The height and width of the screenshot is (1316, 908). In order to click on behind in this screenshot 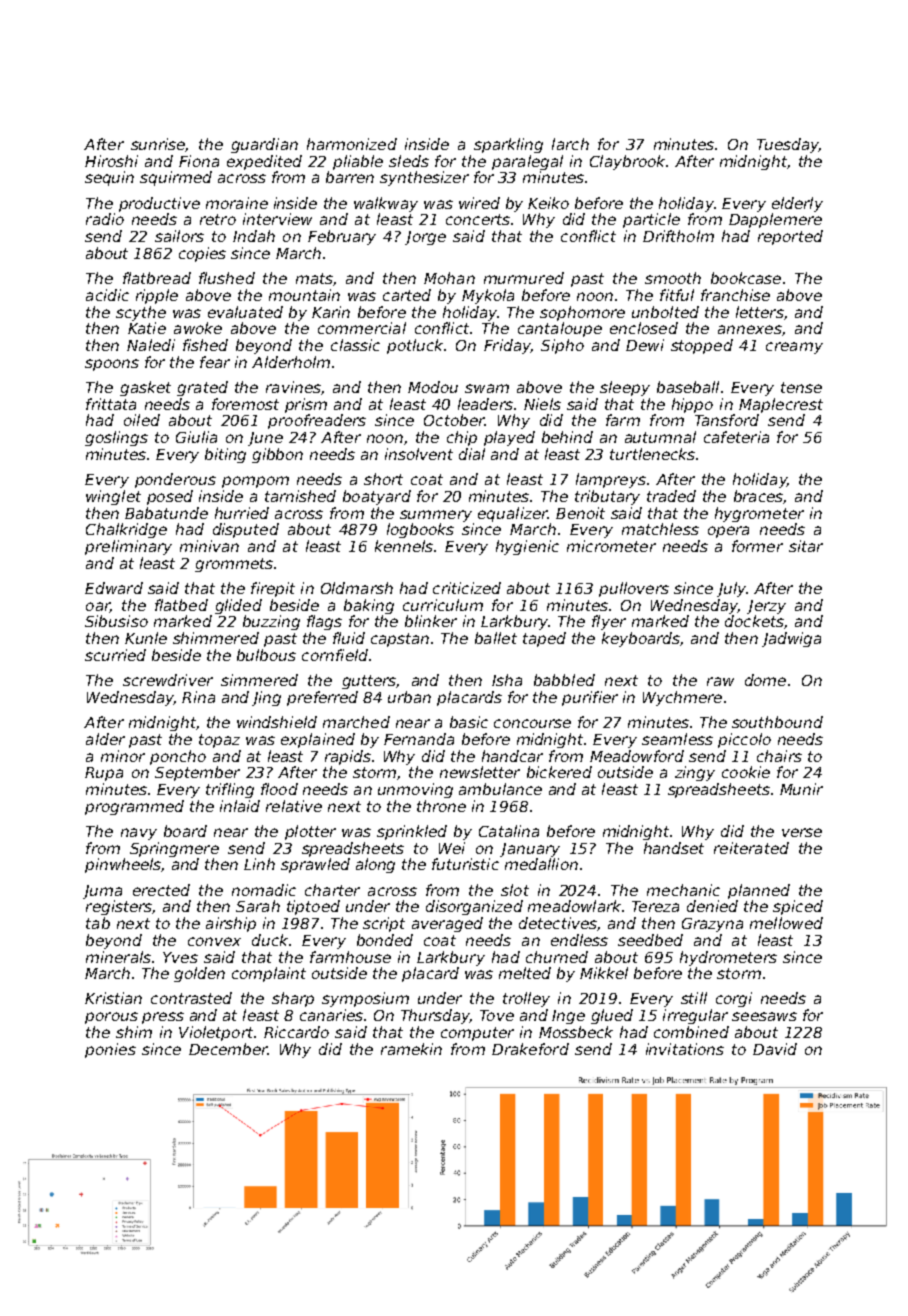, I will do `click(567, 437)`.
